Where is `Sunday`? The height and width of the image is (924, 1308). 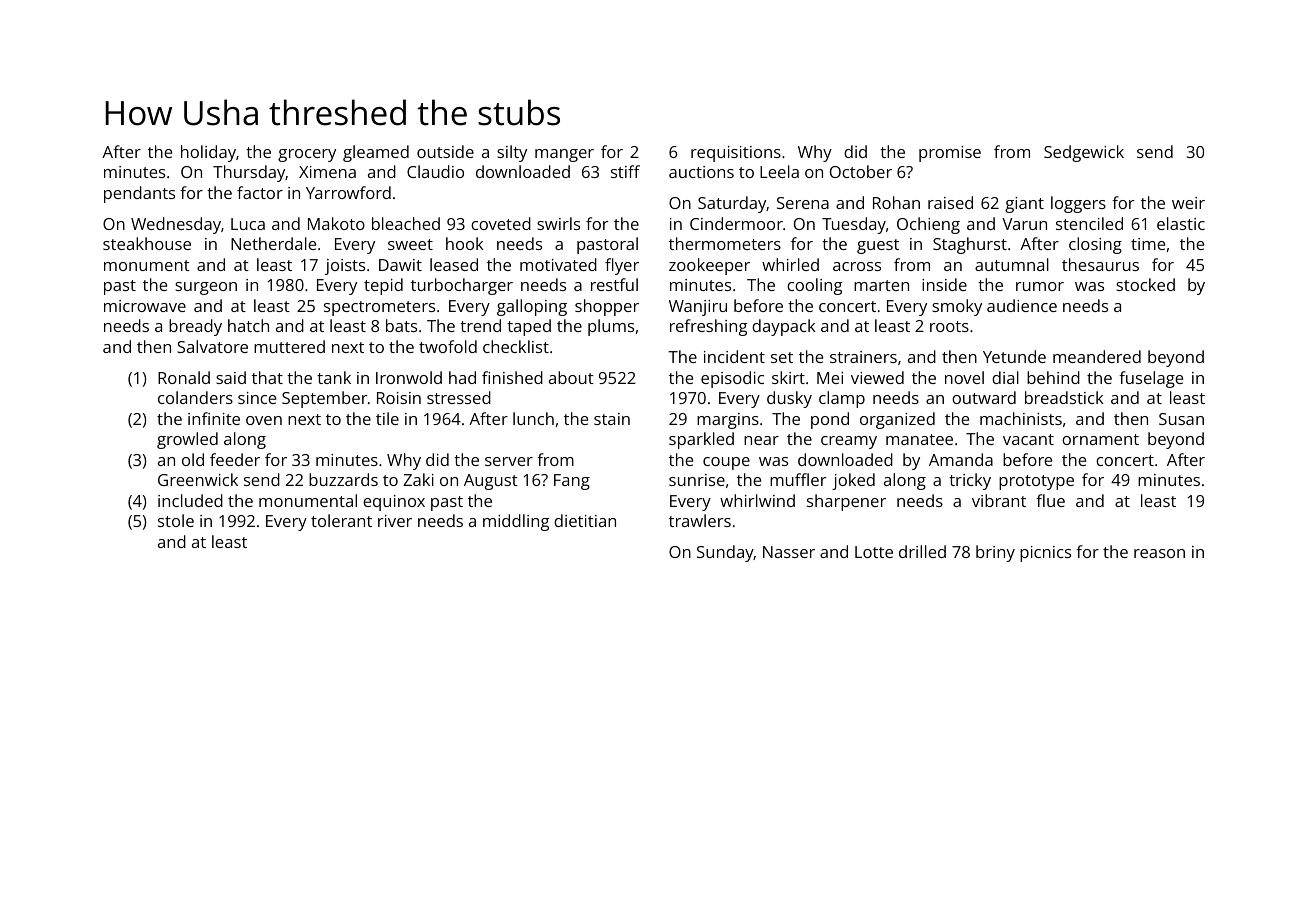
Sunday is located at coordinates (725, 553).
